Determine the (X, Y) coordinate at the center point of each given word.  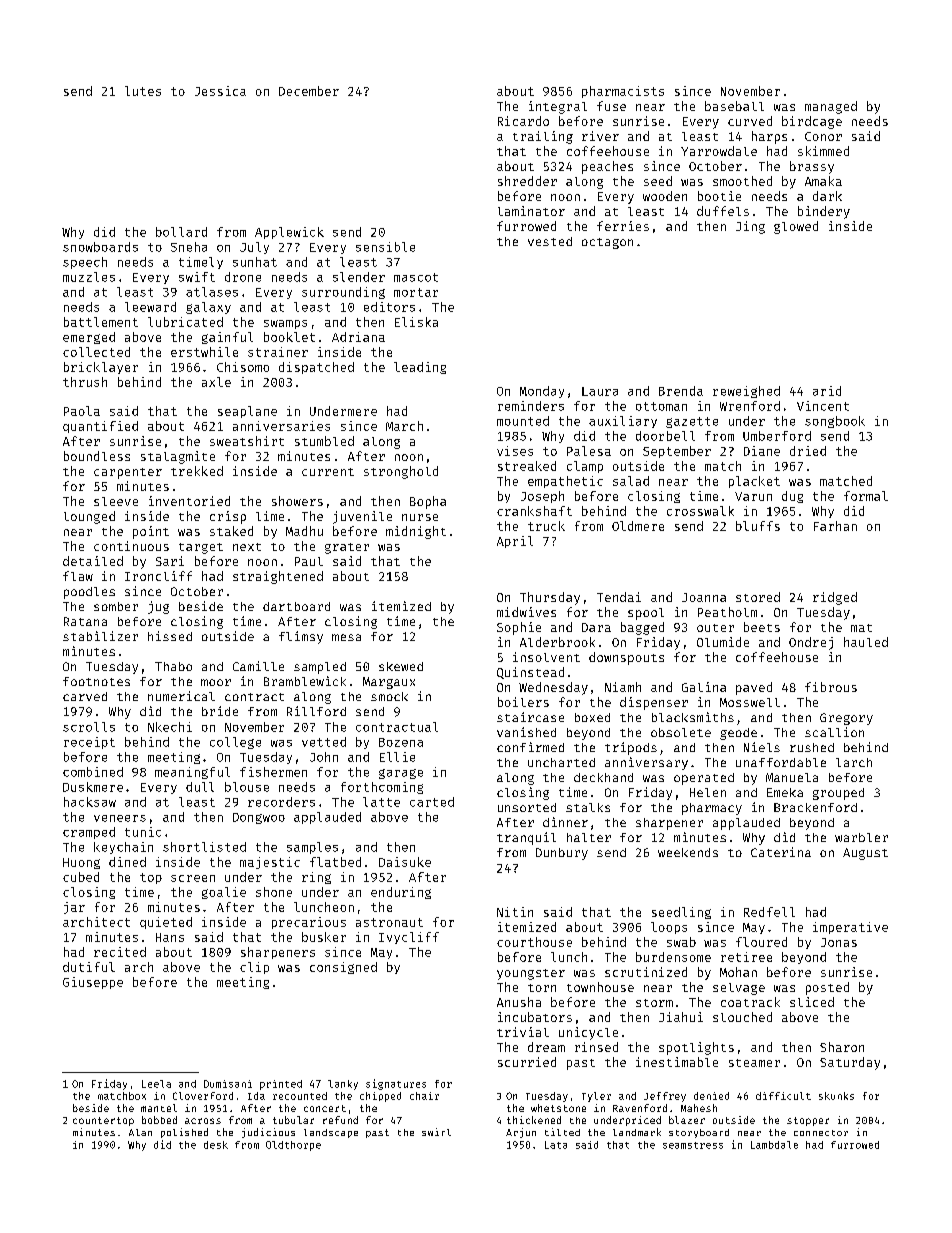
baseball (734, 106)
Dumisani (228, 1084)
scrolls (89, 727)
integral (558, 107)
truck (546, 526)
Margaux (389, 683)
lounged (89, 517)
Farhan (835, 526)
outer (715, 628)
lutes (143, 91)
